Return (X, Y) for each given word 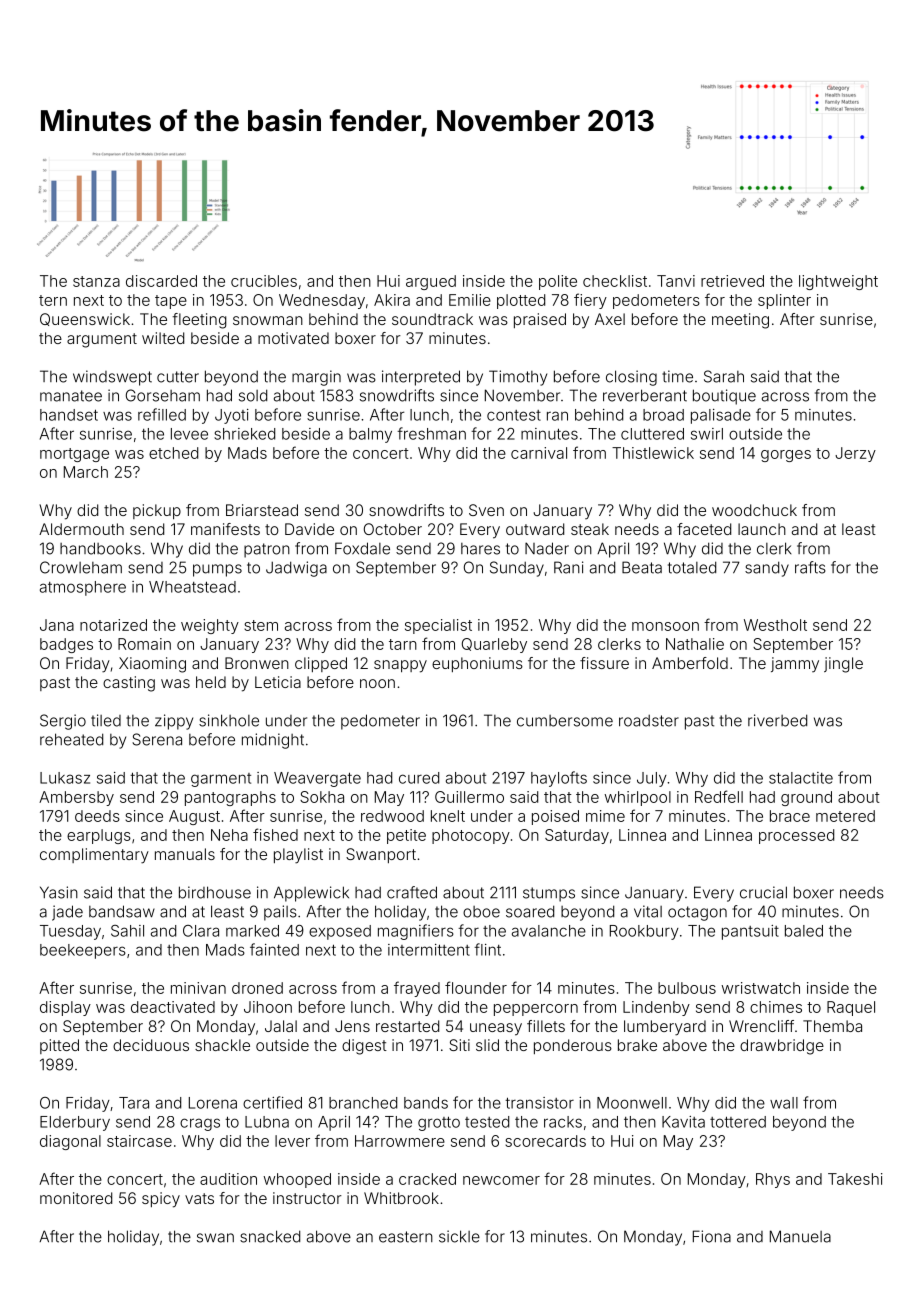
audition (228, 1179)
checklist (615, 281)
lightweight (838, 282)
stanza (96, 281)
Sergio (63, 722)
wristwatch (760, 988)
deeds (97, 816)
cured (419, 778)
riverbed (777, 720)
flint (487, 949)
